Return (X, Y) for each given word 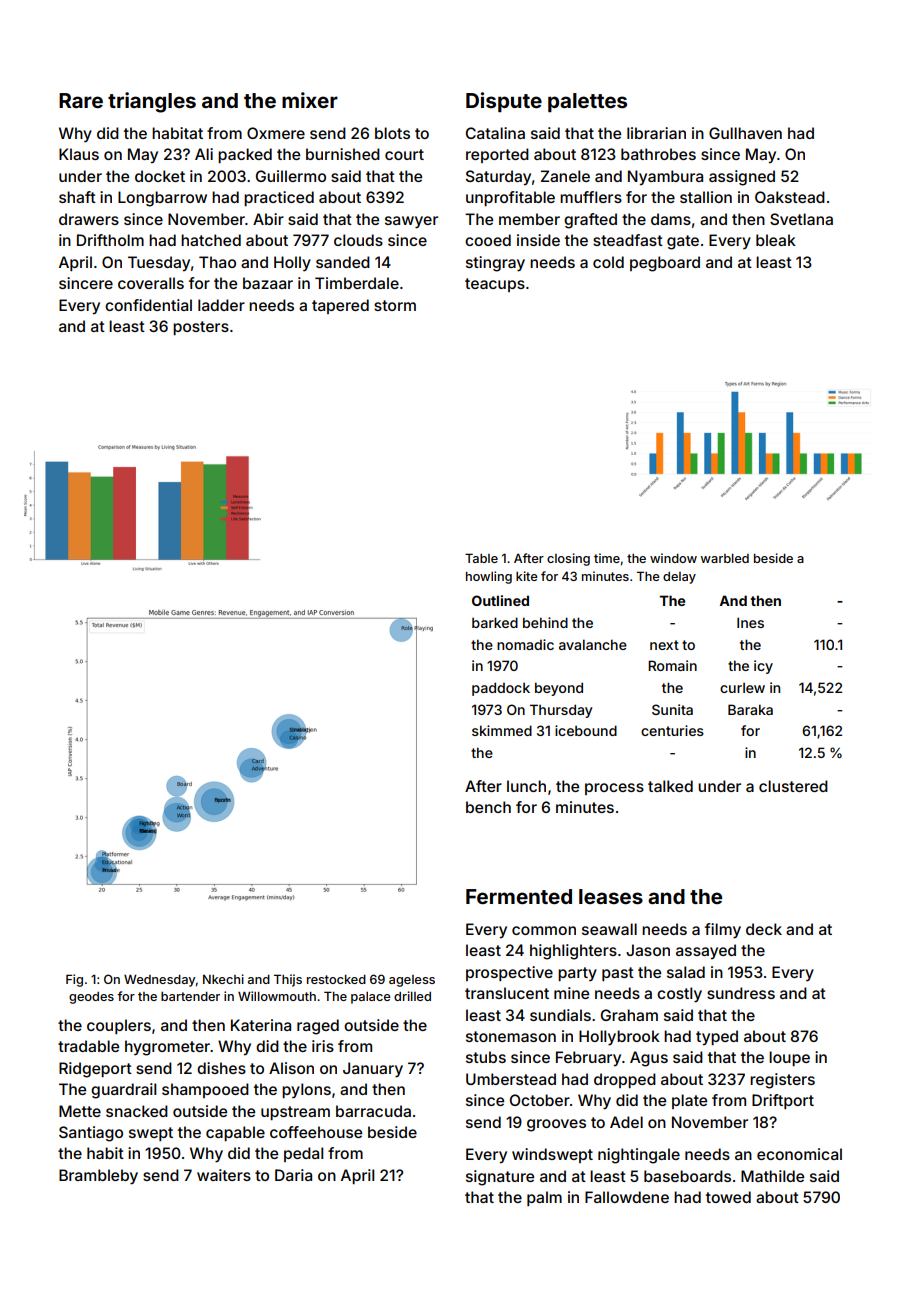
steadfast (628, 240)
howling (489, 577)
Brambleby (98, 1177)
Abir (268, 219)
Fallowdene (627, 1197)
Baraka (750, 709)
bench (488, 807)
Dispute (504, 102)
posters (201, 328)
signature (500, 1178)
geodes (91, 998)
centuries (672, 730)
